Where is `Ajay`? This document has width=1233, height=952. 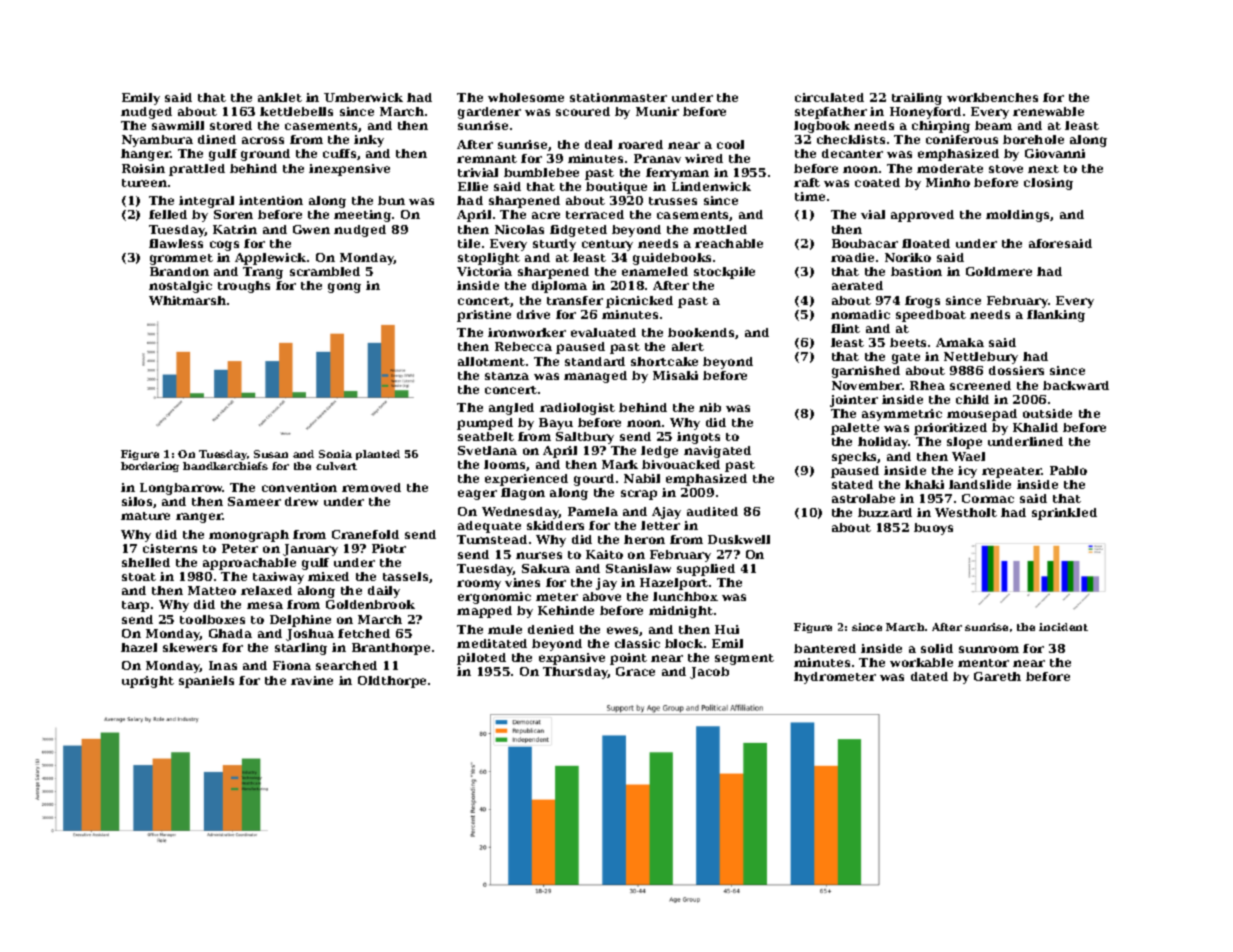 Ajay is located at coordinates (666, 513).
